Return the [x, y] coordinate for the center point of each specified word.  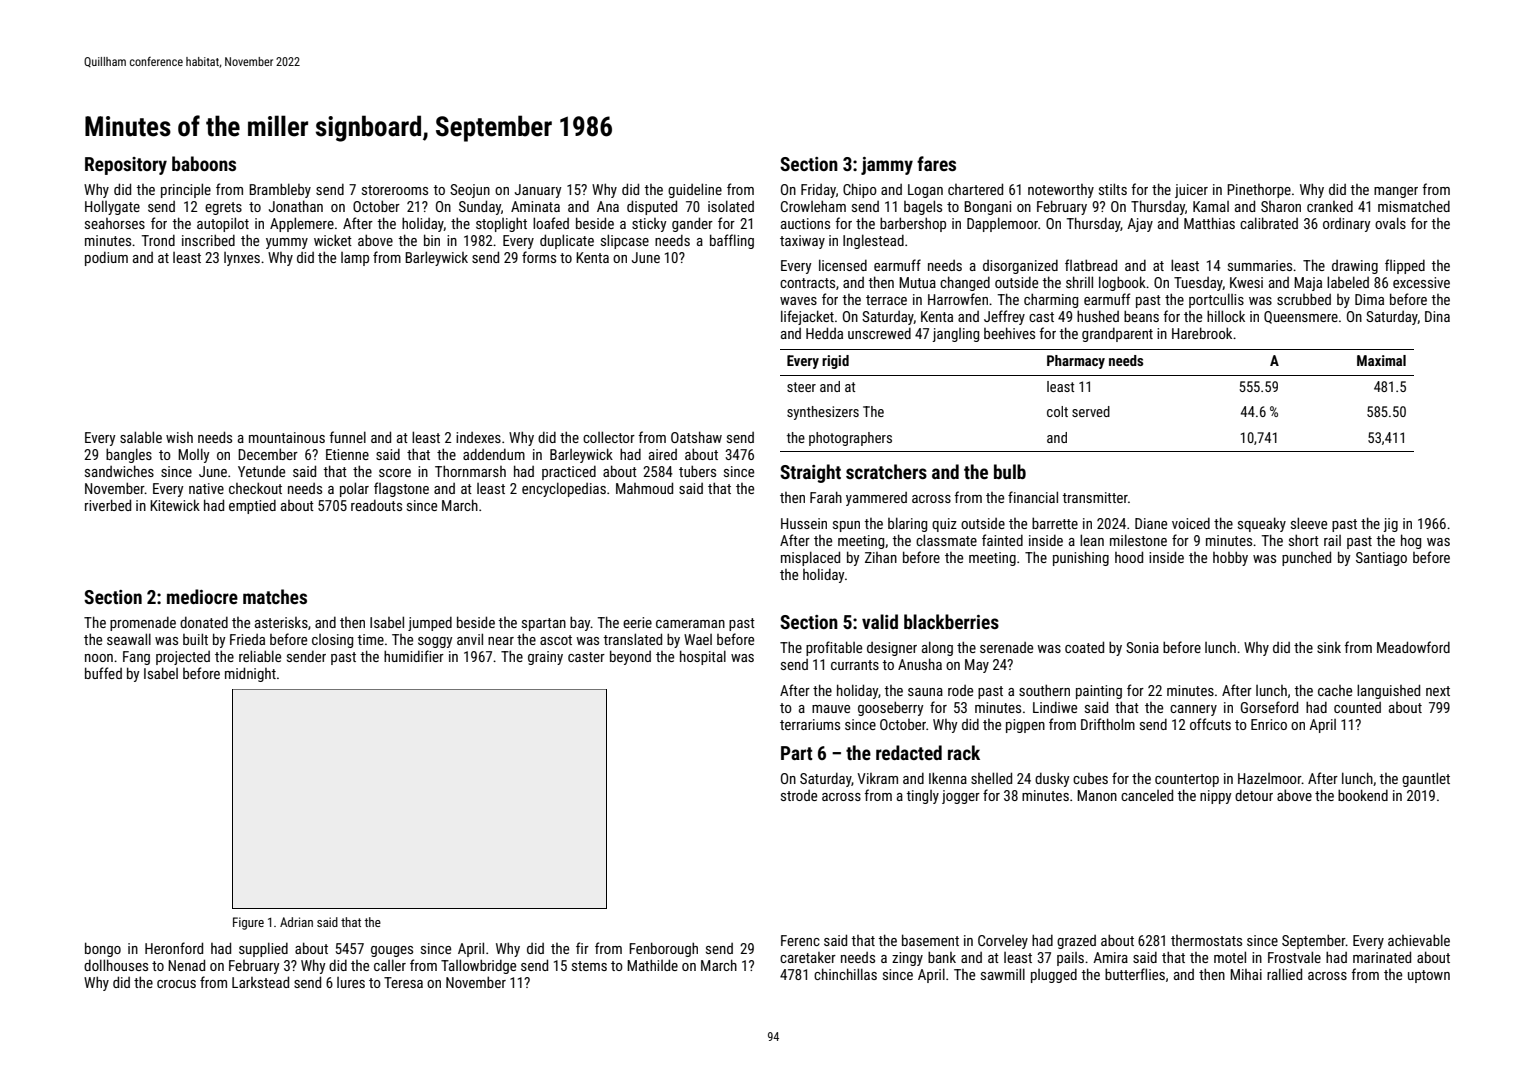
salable [141, 437]
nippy [1216, 797]
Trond [158, 240]
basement [930, 940]
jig [1390, 525]
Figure [248, 923]
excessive [1421, 282]
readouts [376, 505]
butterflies [1135, 974]
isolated [731, 206]
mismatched [1414, 206]
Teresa [403, 982]
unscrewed [879, 333]
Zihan [881, 557]
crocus [176, 984]
